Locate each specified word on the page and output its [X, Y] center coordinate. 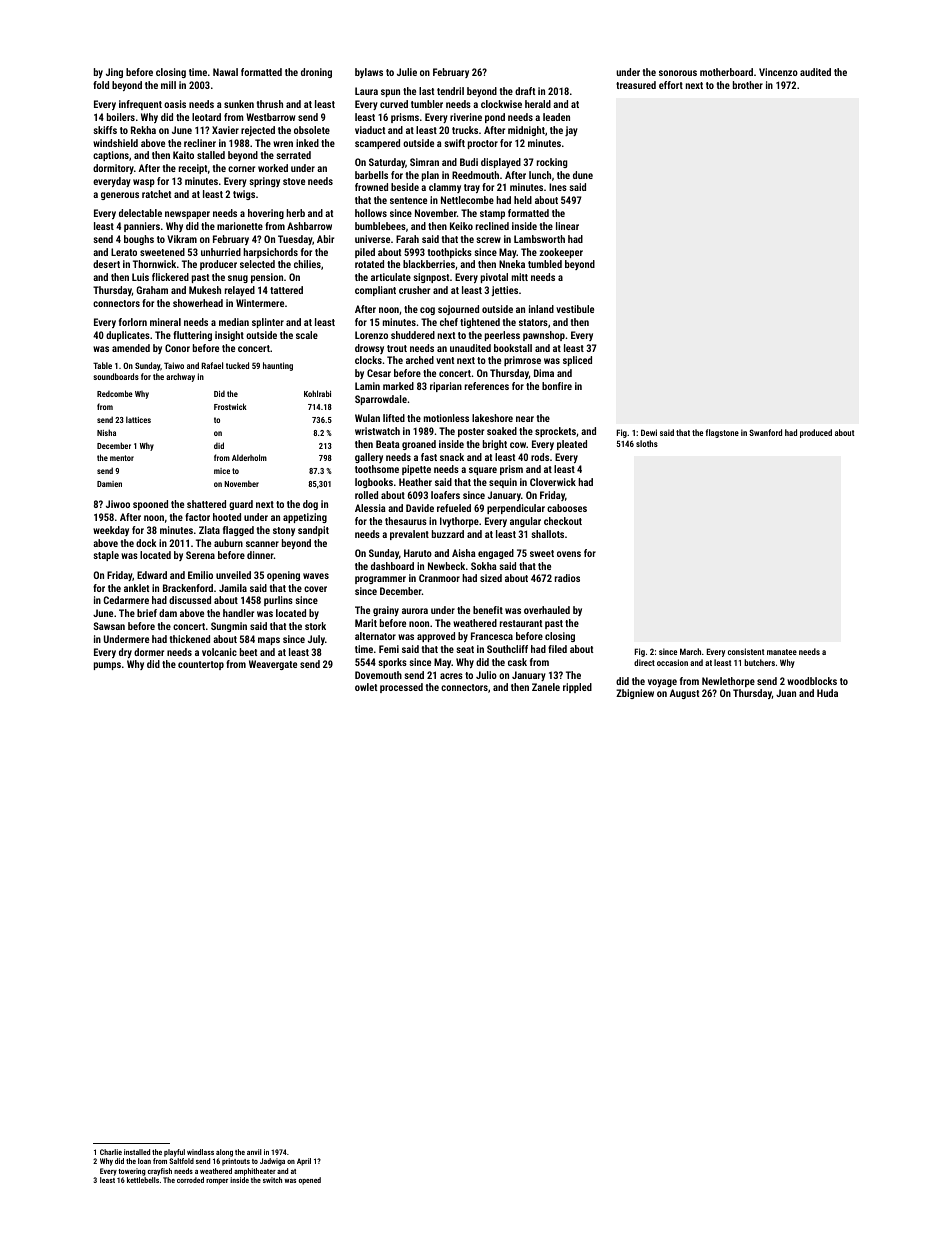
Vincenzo [778, 72]
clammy [445, 188]
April [304, 1162]
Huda [827, 693]
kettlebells [143, 1180]
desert [106, 264]
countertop [201, 665]
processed [401, 688]
